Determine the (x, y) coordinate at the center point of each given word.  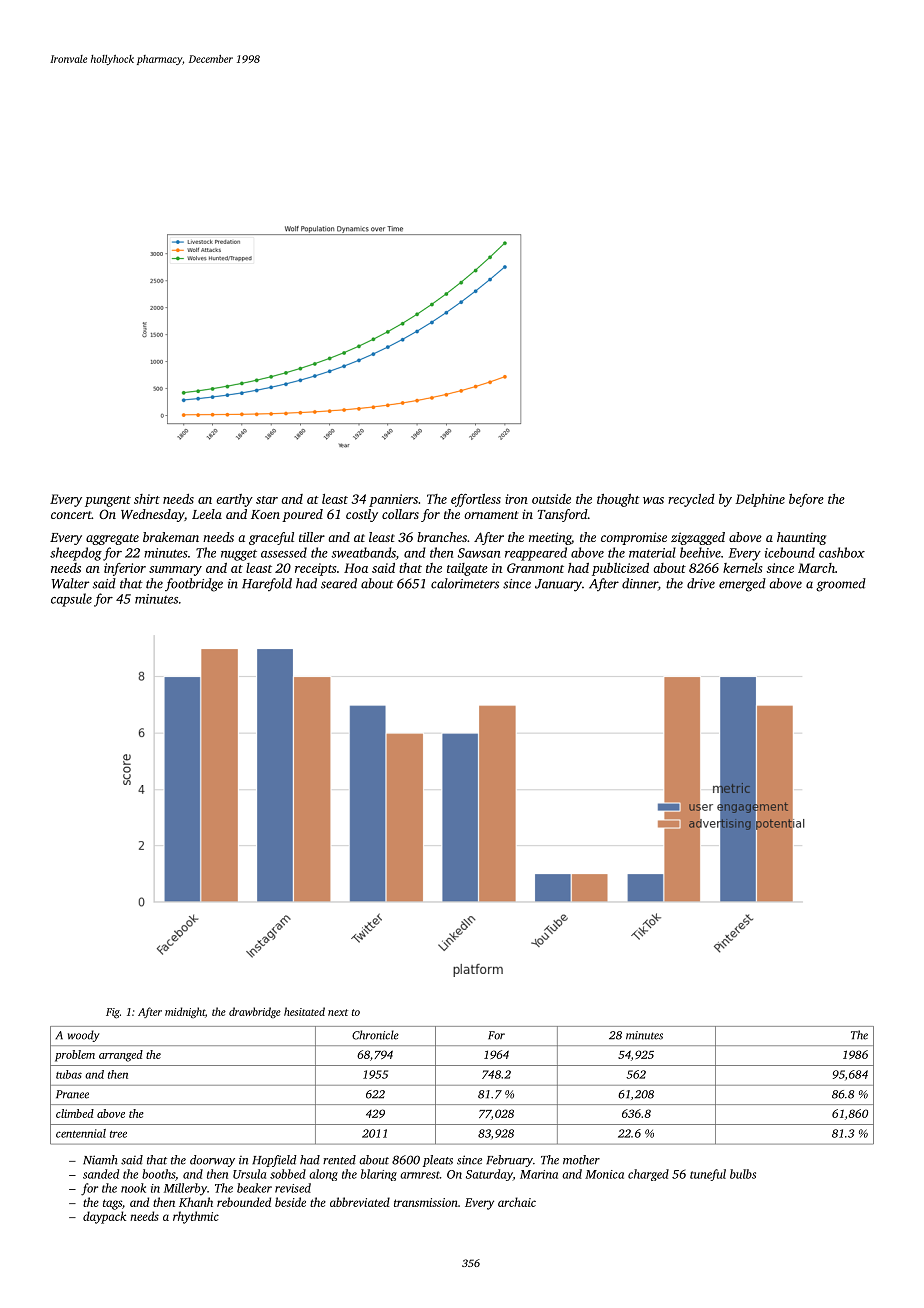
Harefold (267, 584)
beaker (254, 1188)
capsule (71, 600)
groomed (841, 585)
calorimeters (465, 583)
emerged (742, 585)
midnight (185, 1012)
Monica (604, 1174)
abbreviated (360, 1202)
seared (339, 583)
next (338, 1012)
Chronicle (375, 1035)
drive (701, 583)
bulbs (743, 1174)
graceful (271, 538)
